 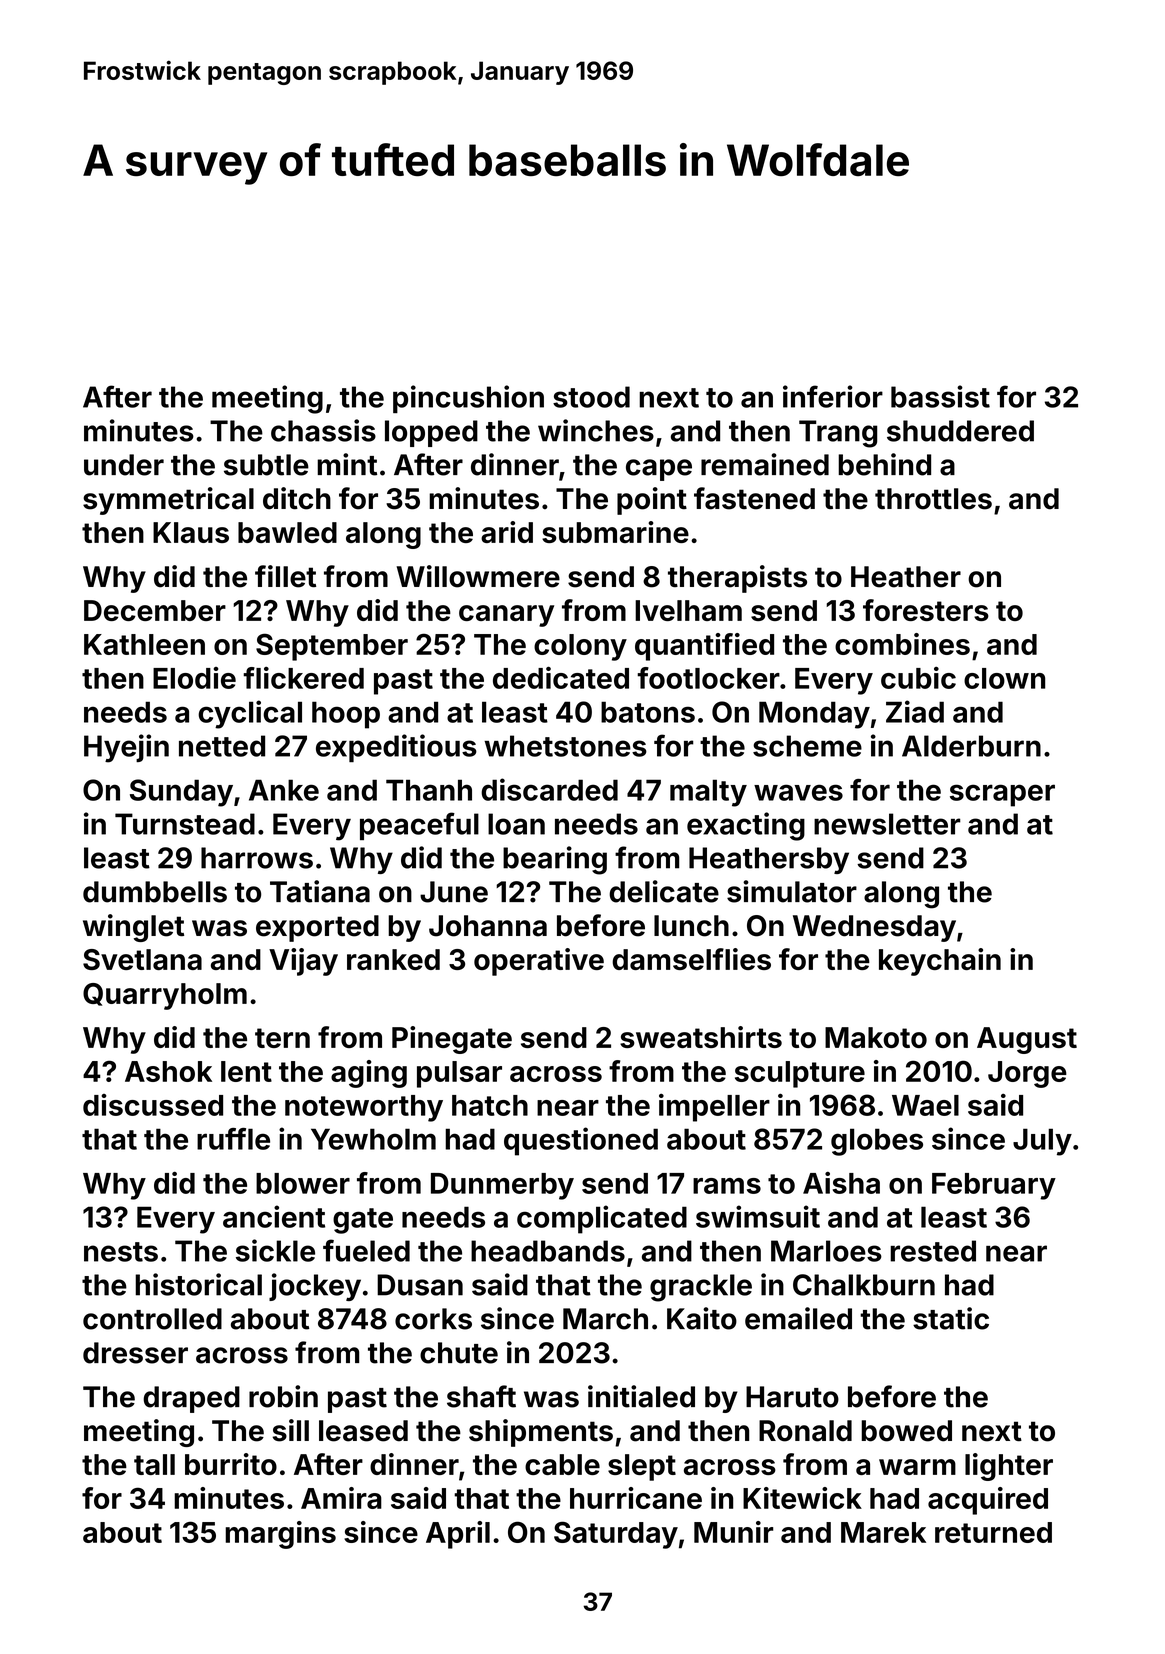 What do you see at coordinates (581, 1141) in the page?
I see `questioned` at bounding box center [581, 1141].
